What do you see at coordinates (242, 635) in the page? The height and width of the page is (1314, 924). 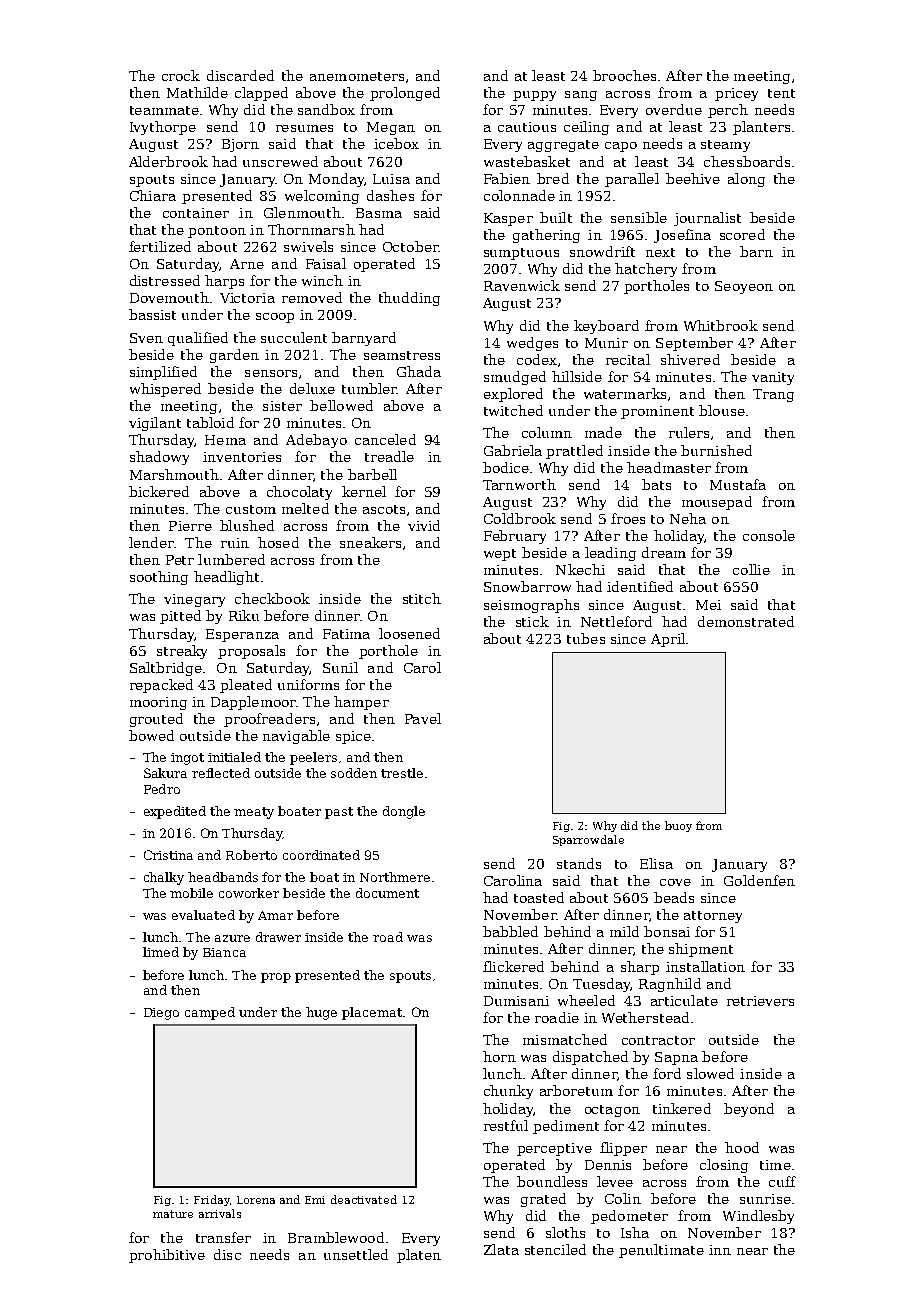 I see `Esperanza` at bounding box center [242, 635].
